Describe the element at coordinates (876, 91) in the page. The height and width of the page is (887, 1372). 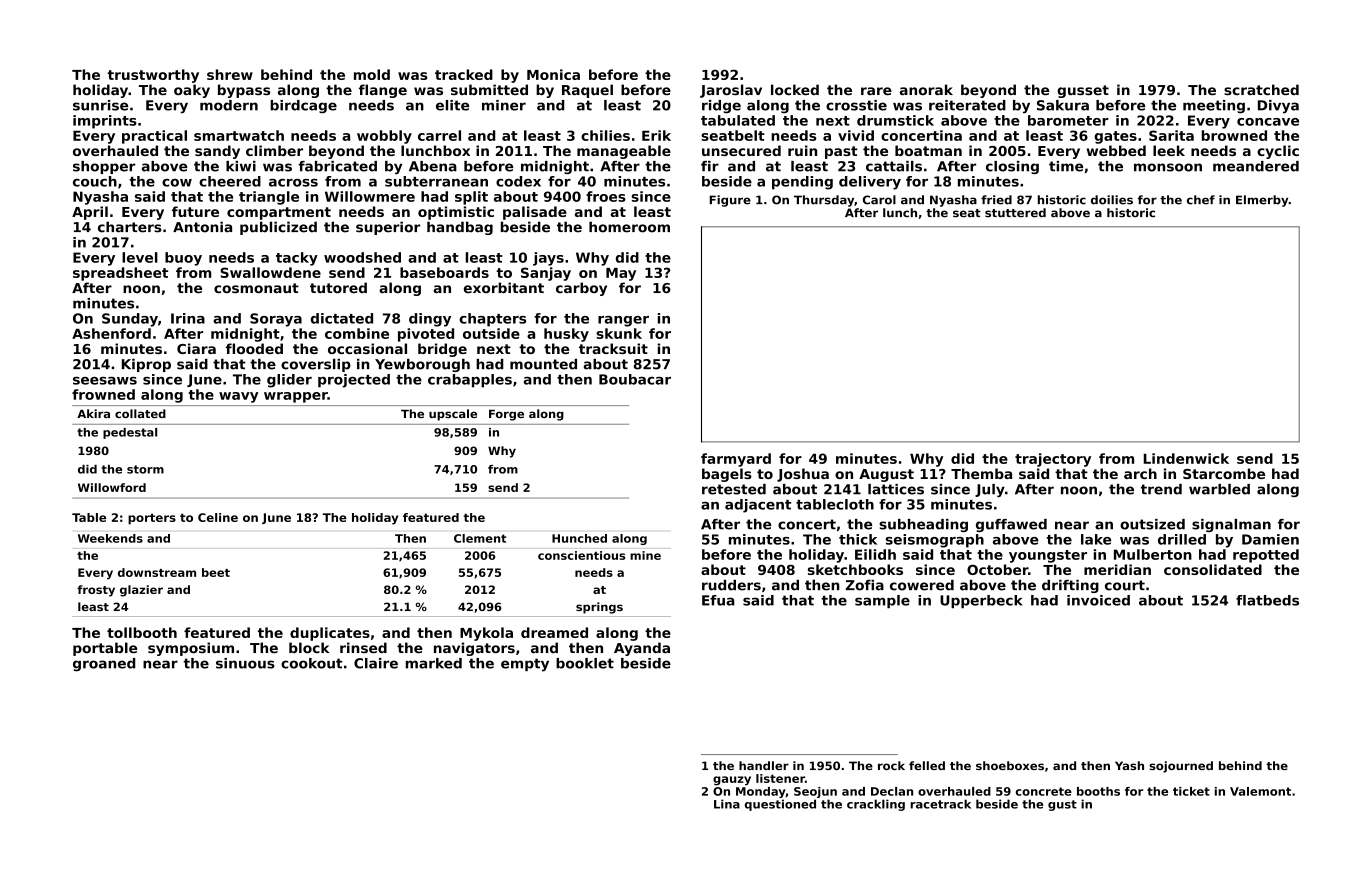
I see `rare` at that location.
